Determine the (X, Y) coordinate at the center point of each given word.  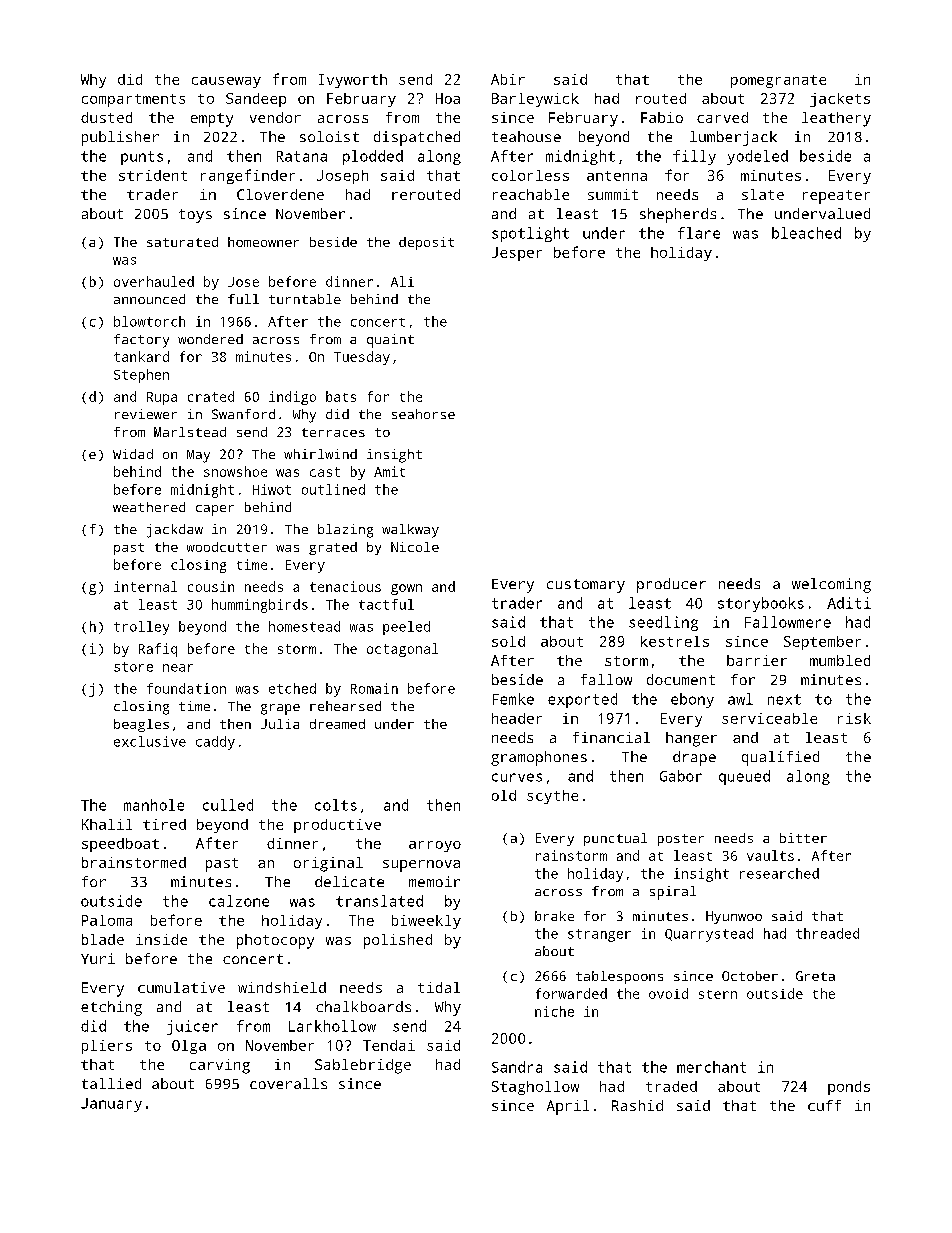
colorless (530, 175)
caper (215, 510)
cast (325, 472)
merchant (711, 1067)
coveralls (288, 1083)
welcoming (831, 585)
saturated (182, 242)
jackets (840, 100)
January (111, 1105)
